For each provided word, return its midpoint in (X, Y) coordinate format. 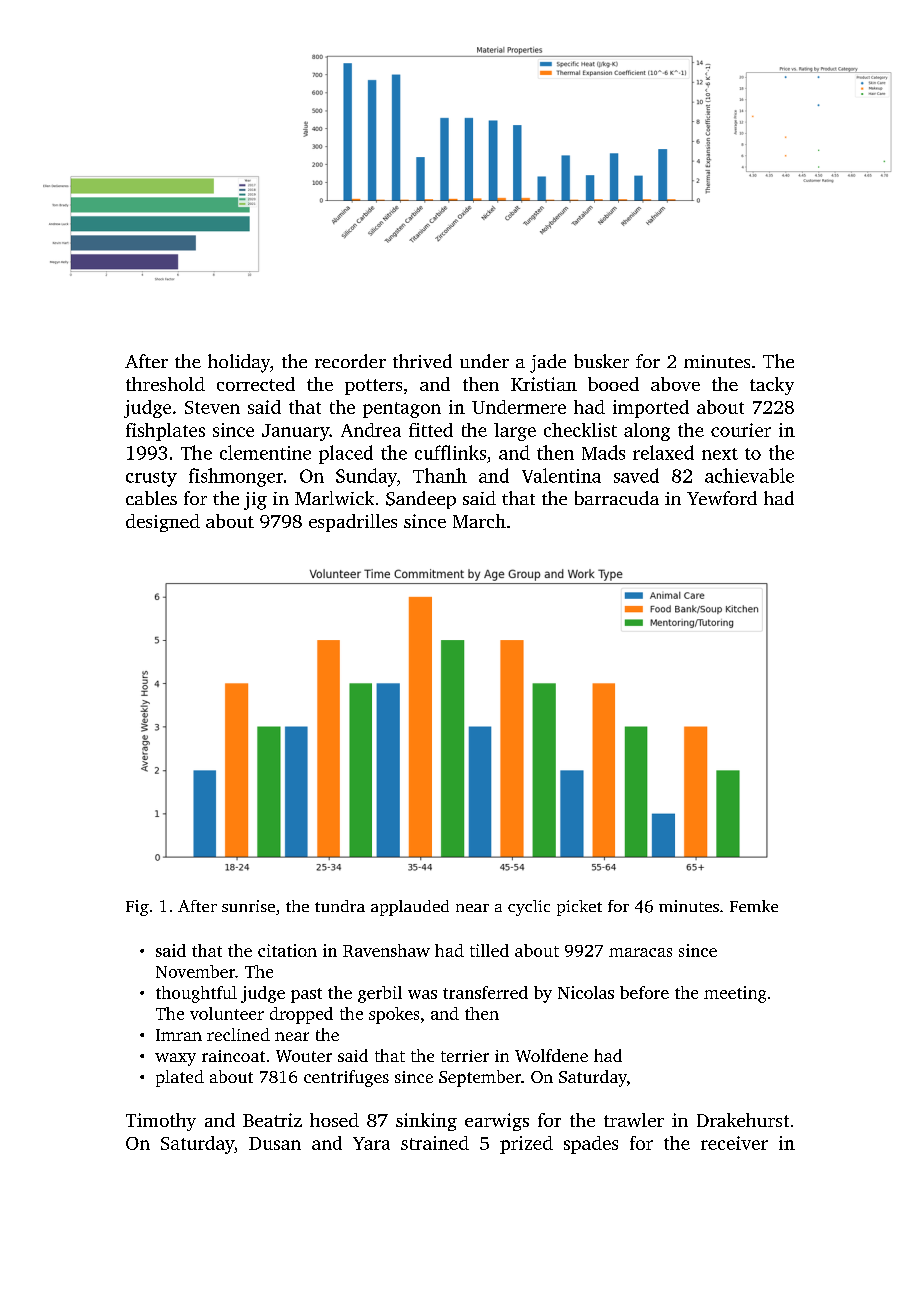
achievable (749, 475)
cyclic (529, 908)
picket (579, 908)
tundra (340, 906)
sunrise (248, 906)
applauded (410, 908)
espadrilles (353, 523)
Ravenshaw (386, 950)
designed (163, 523)
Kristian (544, 384)
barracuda (617, 498)
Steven (212, 407)
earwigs (497, 1122)
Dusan (275, 1143)
